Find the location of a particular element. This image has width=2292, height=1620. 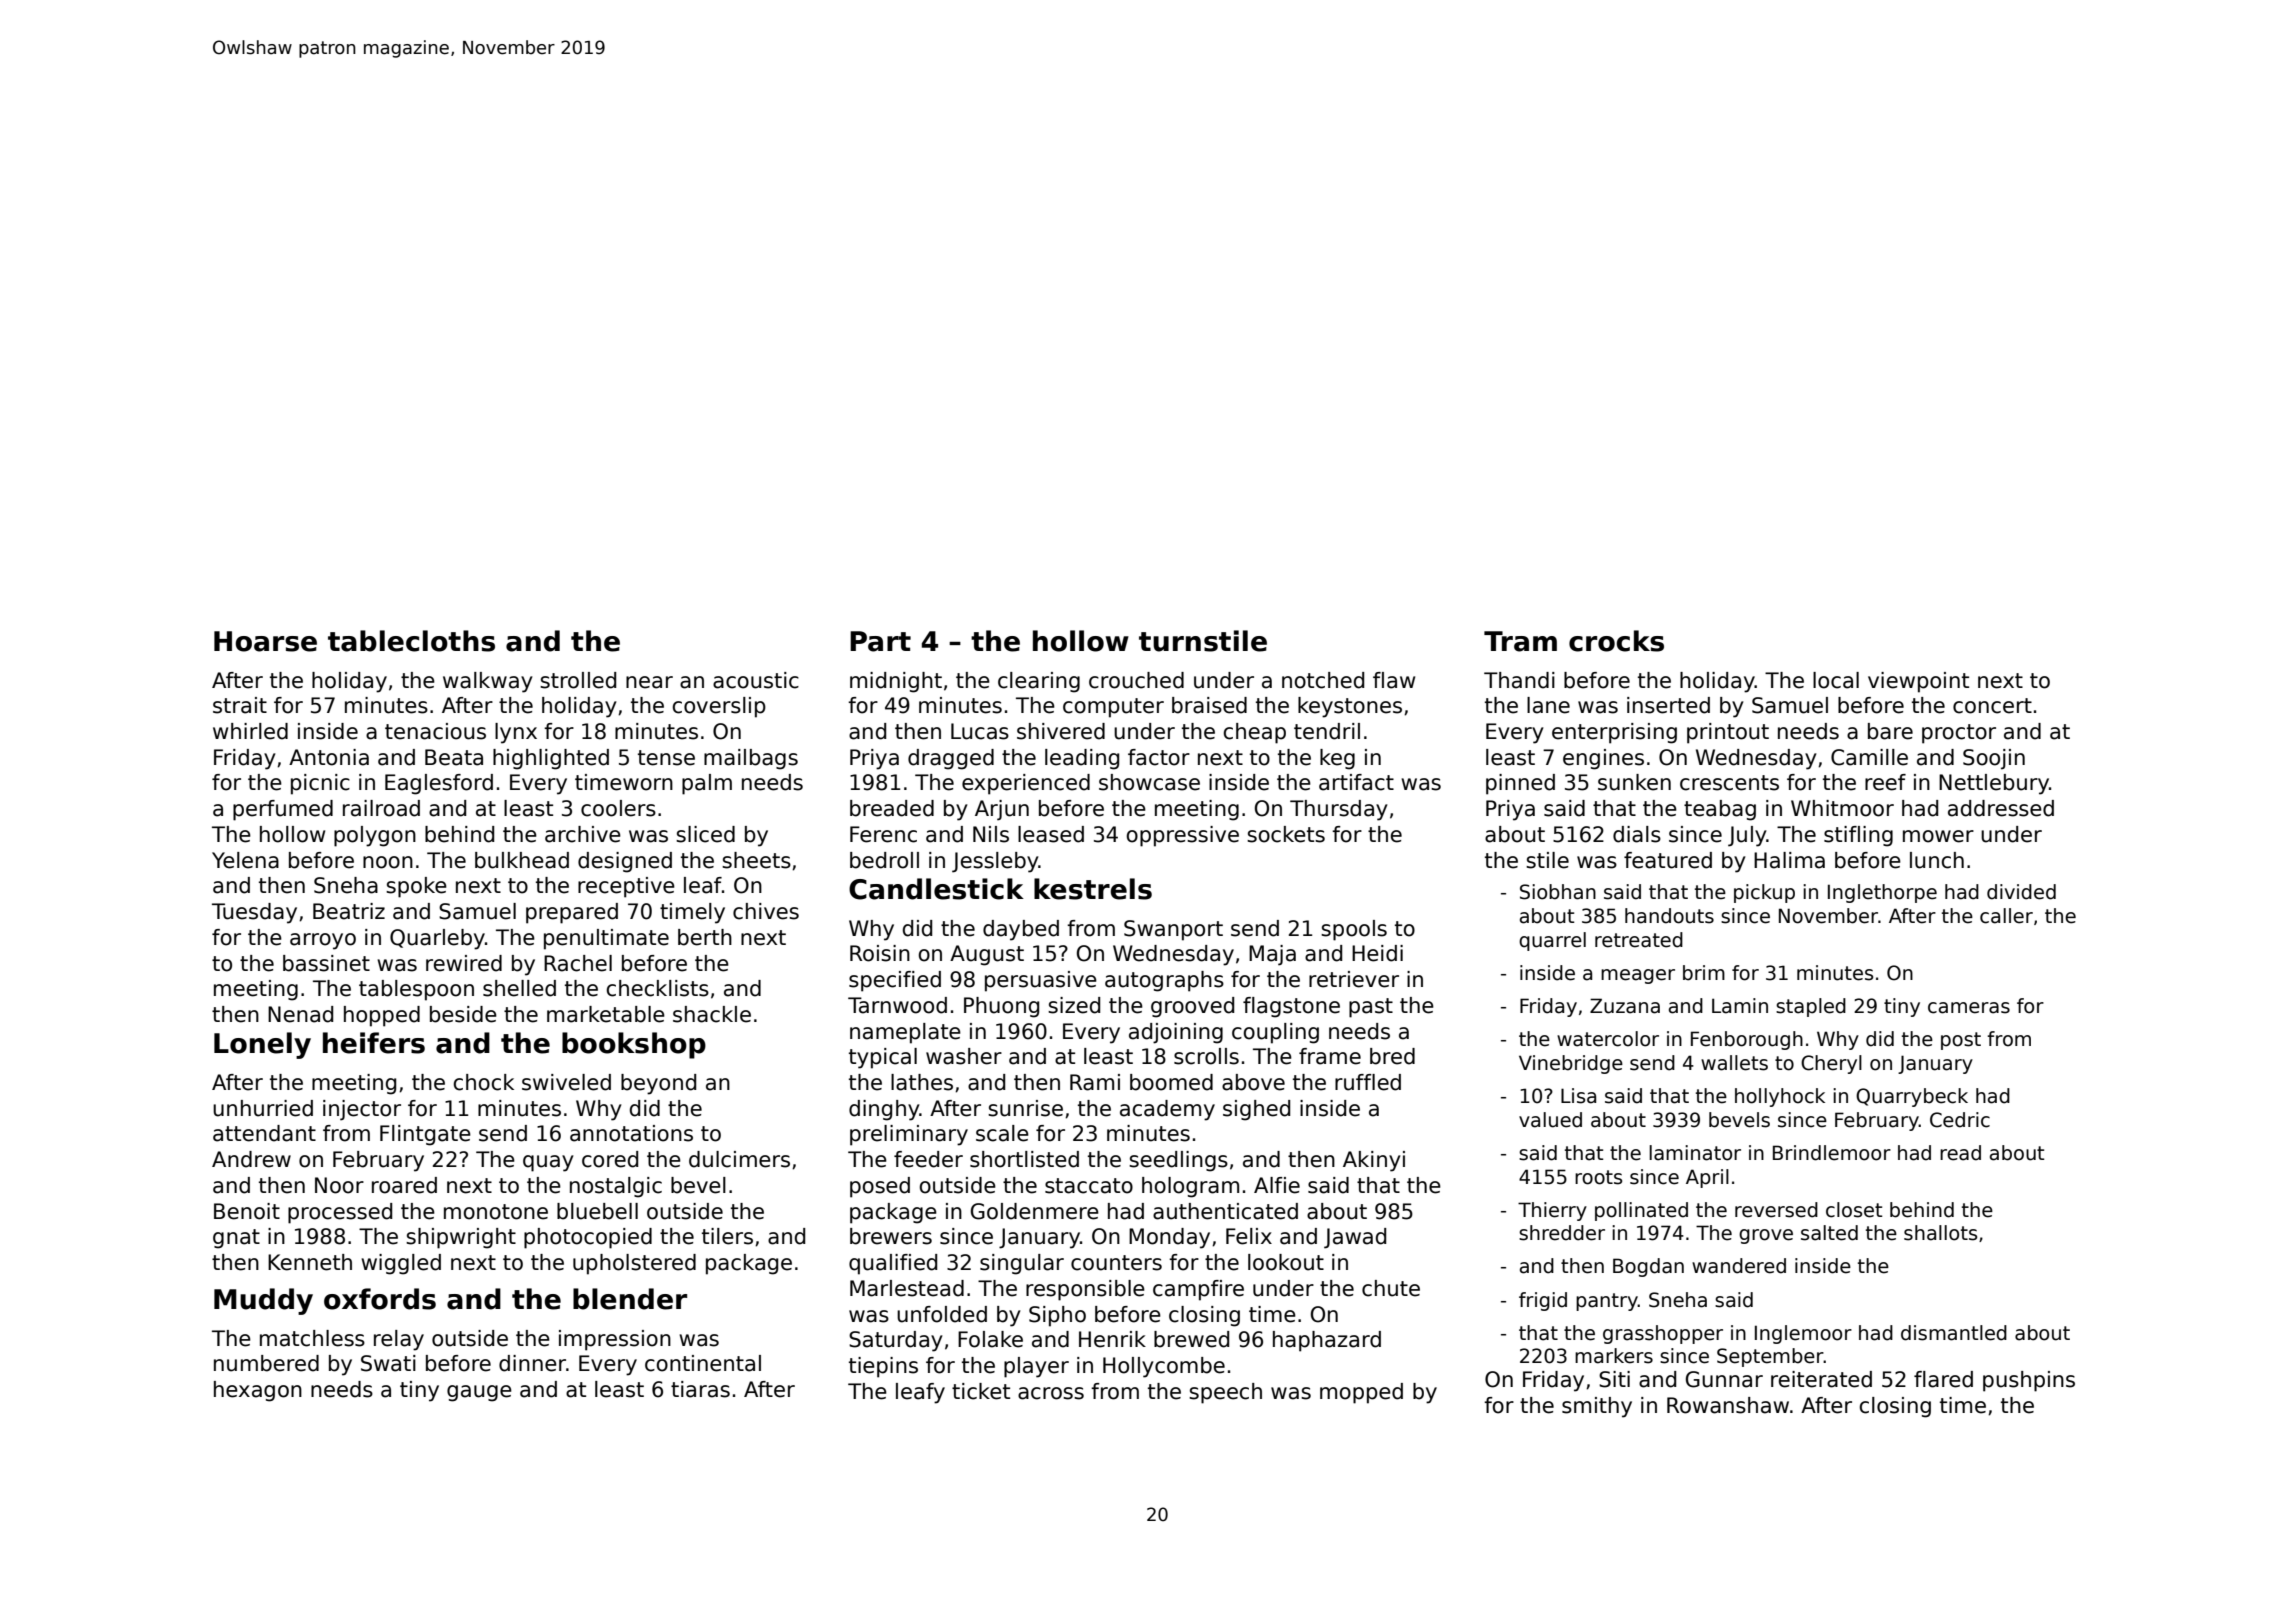

tablecloths is located at coordinates (411, 641).
